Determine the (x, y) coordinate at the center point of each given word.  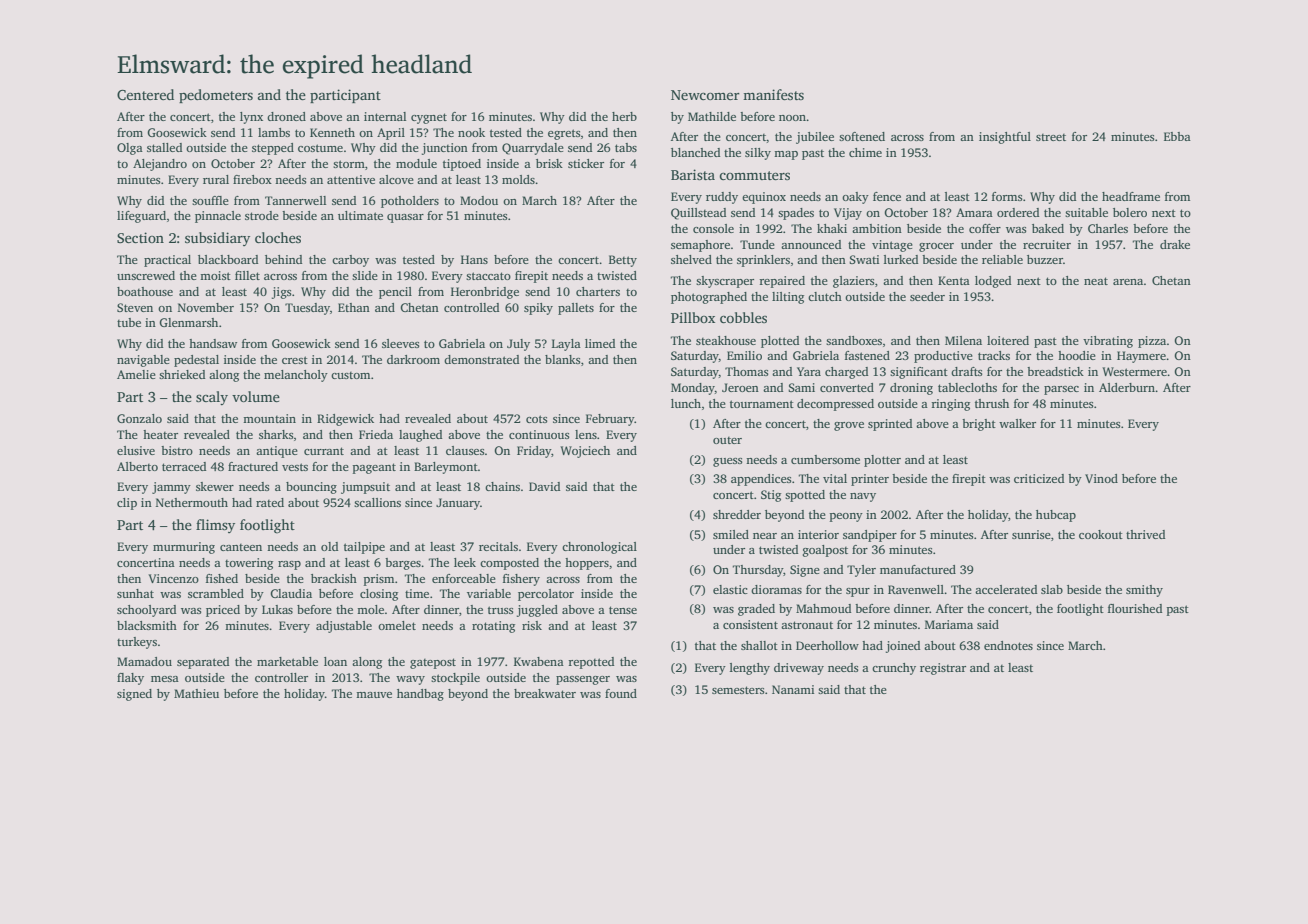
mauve (374, 695)
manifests (773, 94)
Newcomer (705, 95)
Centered (145, 94)
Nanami (793, 689)
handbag (420, 695)
